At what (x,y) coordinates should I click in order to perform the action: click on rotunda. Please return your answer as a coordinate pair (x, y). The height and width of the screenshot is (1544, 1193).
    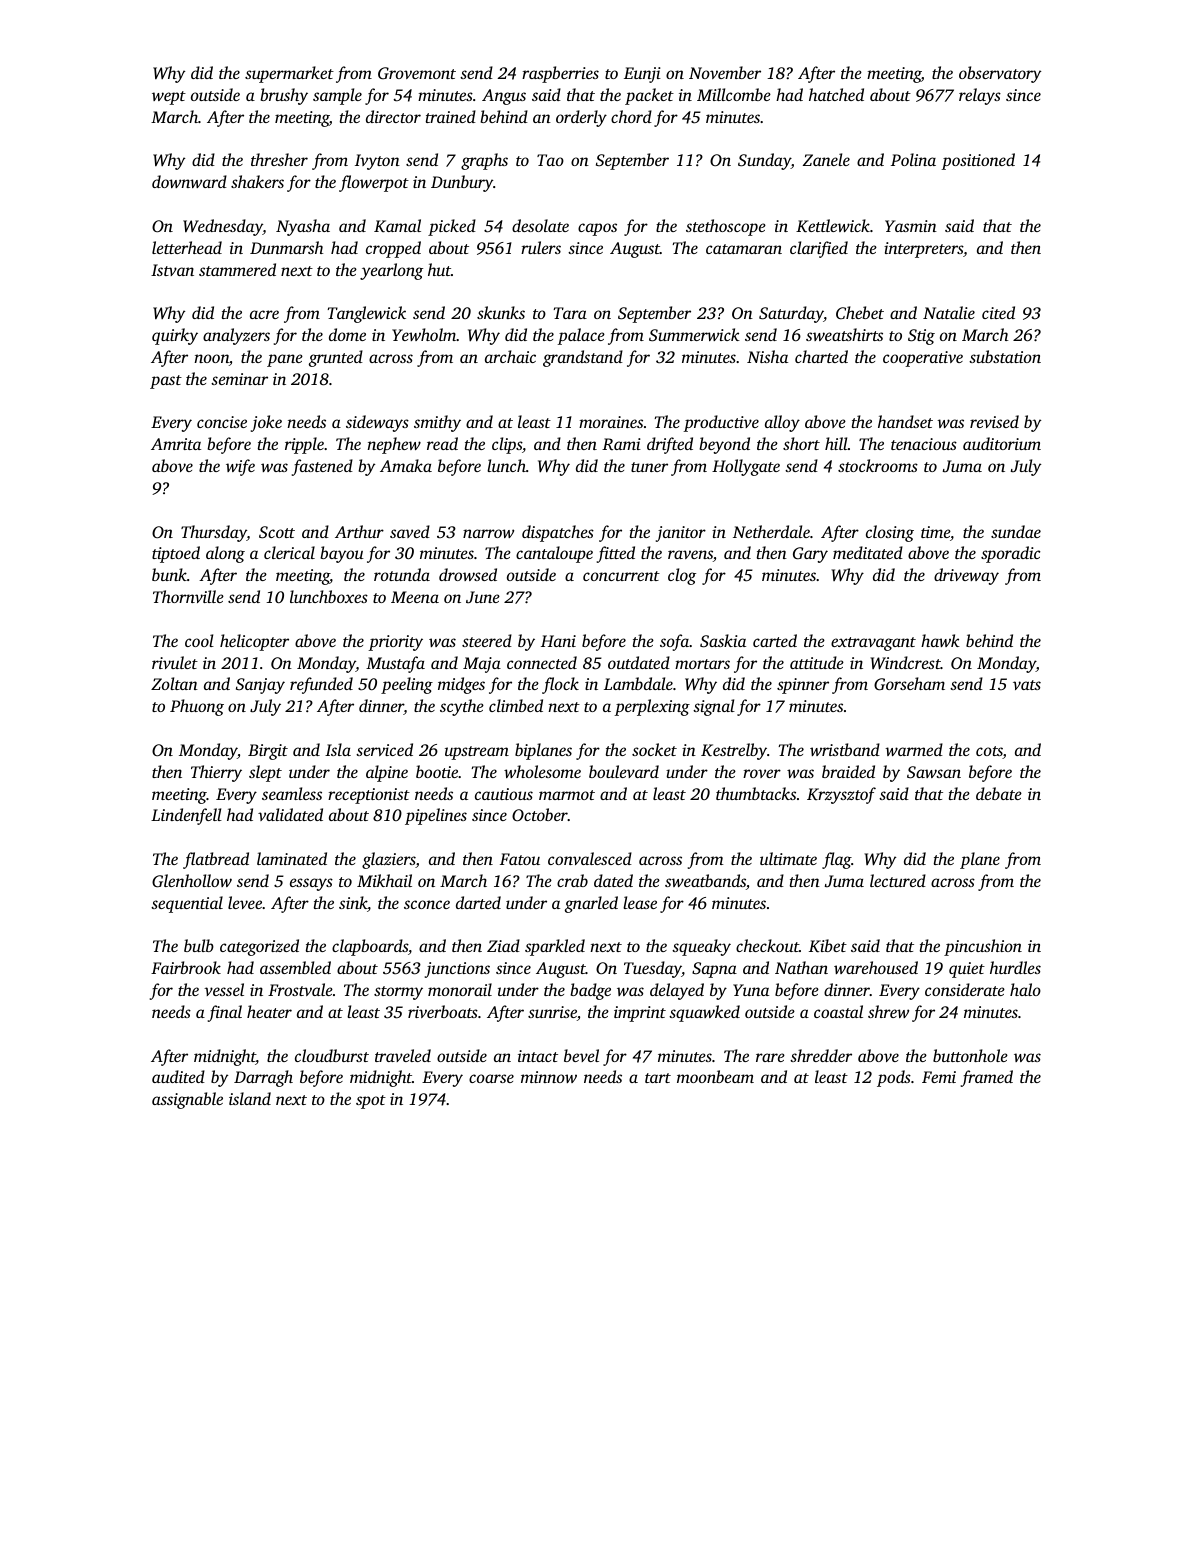
    Looking at the image, I should click on (402, 574).
